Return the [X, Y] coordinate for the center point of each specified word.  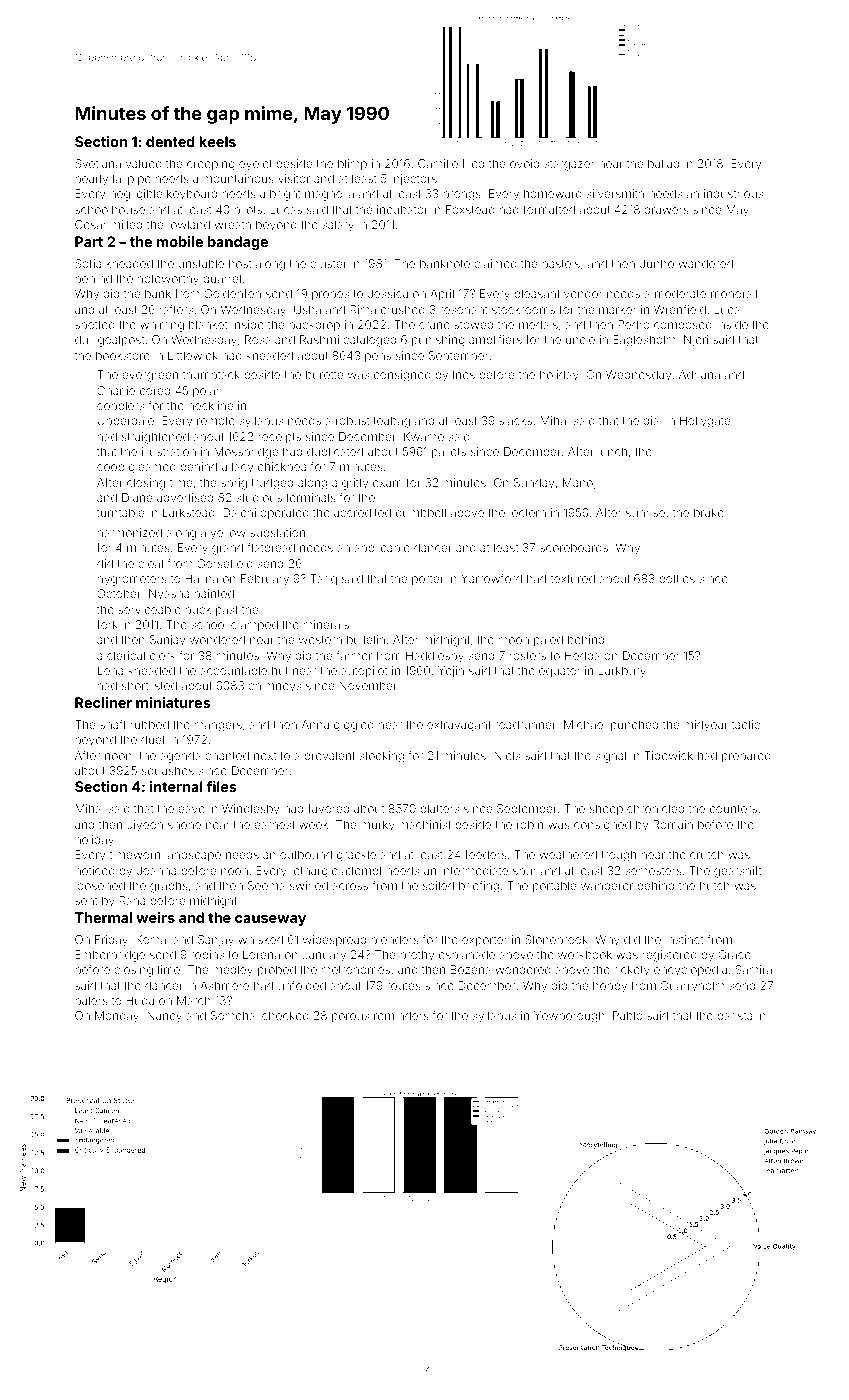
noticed [95, 870]
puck [198, 610]
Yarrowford [491, 578]
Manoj [579, 484]
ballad [663, 163]
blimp [352, 165]
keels [217, 141]
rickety [632, 971]
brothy [417, 956]
